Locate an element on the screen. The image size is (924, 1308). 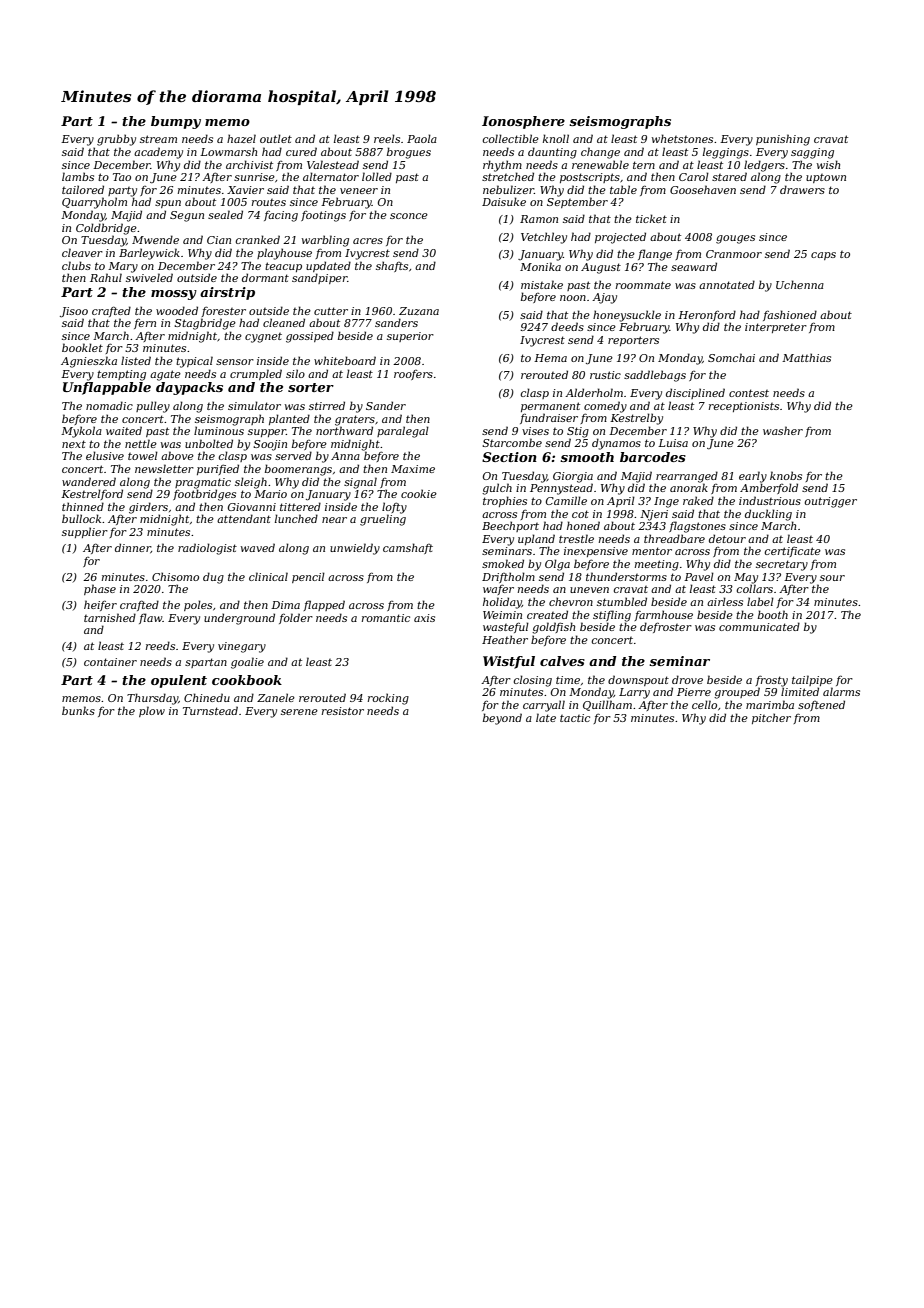
beyond is located at coordinates (502, 719).
